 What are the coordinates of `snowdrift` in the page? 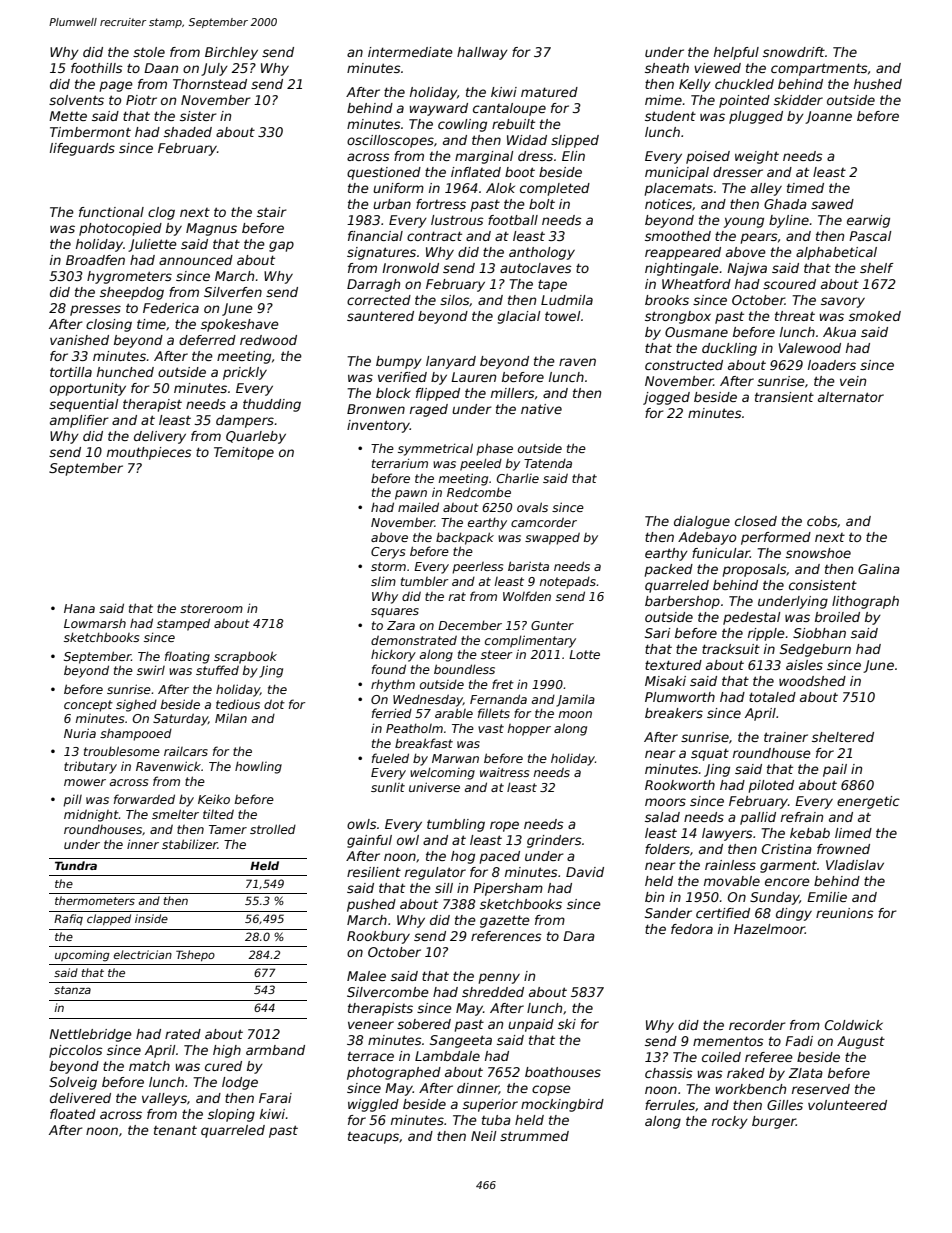 It's located at (794, 52).
